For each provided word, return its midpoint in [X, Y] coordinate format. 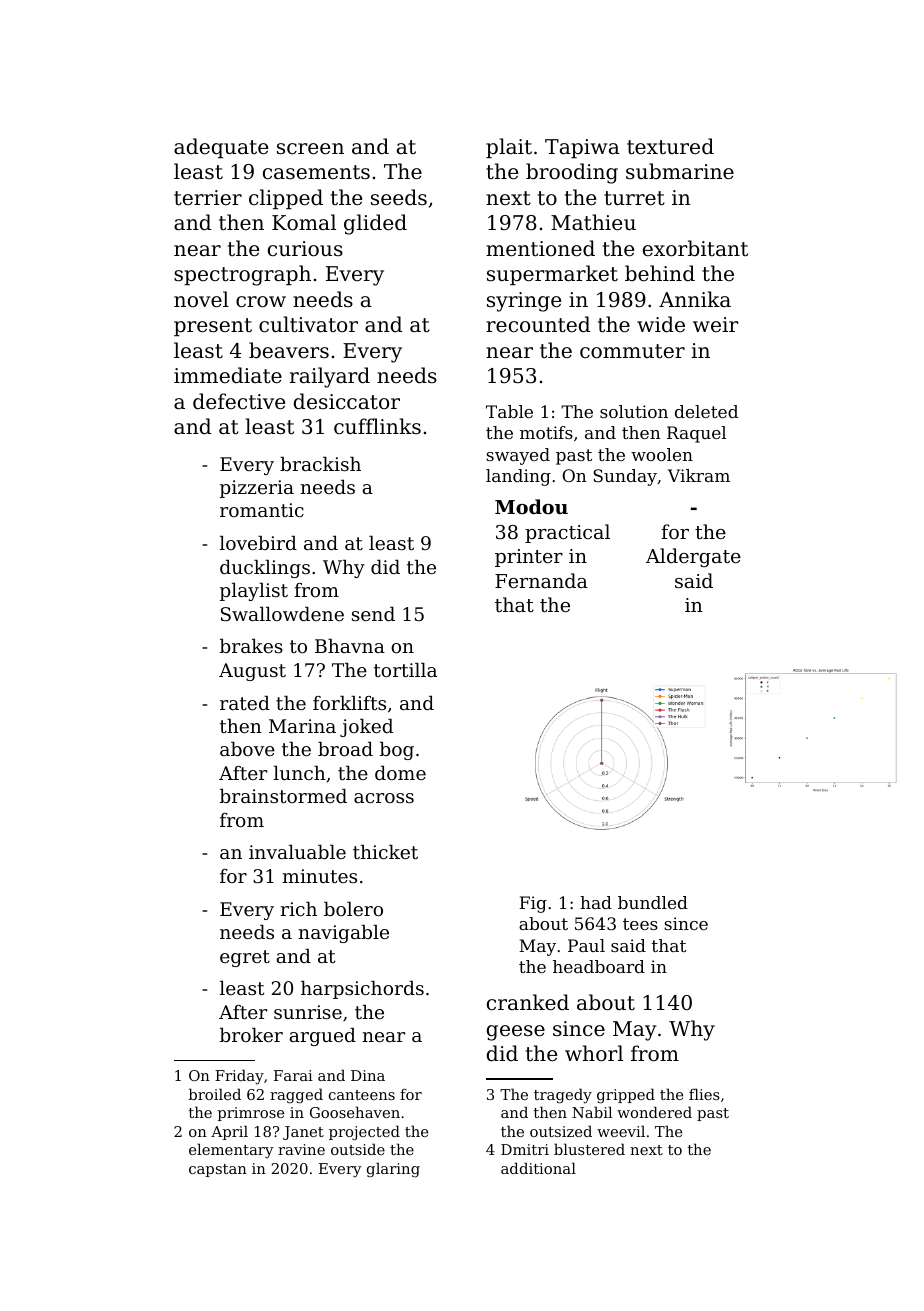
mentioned [540, 248]
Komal [304, 222]
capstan [218, 1170]
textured [670, 146]
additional [538, 1168]
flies [704, 1094]
